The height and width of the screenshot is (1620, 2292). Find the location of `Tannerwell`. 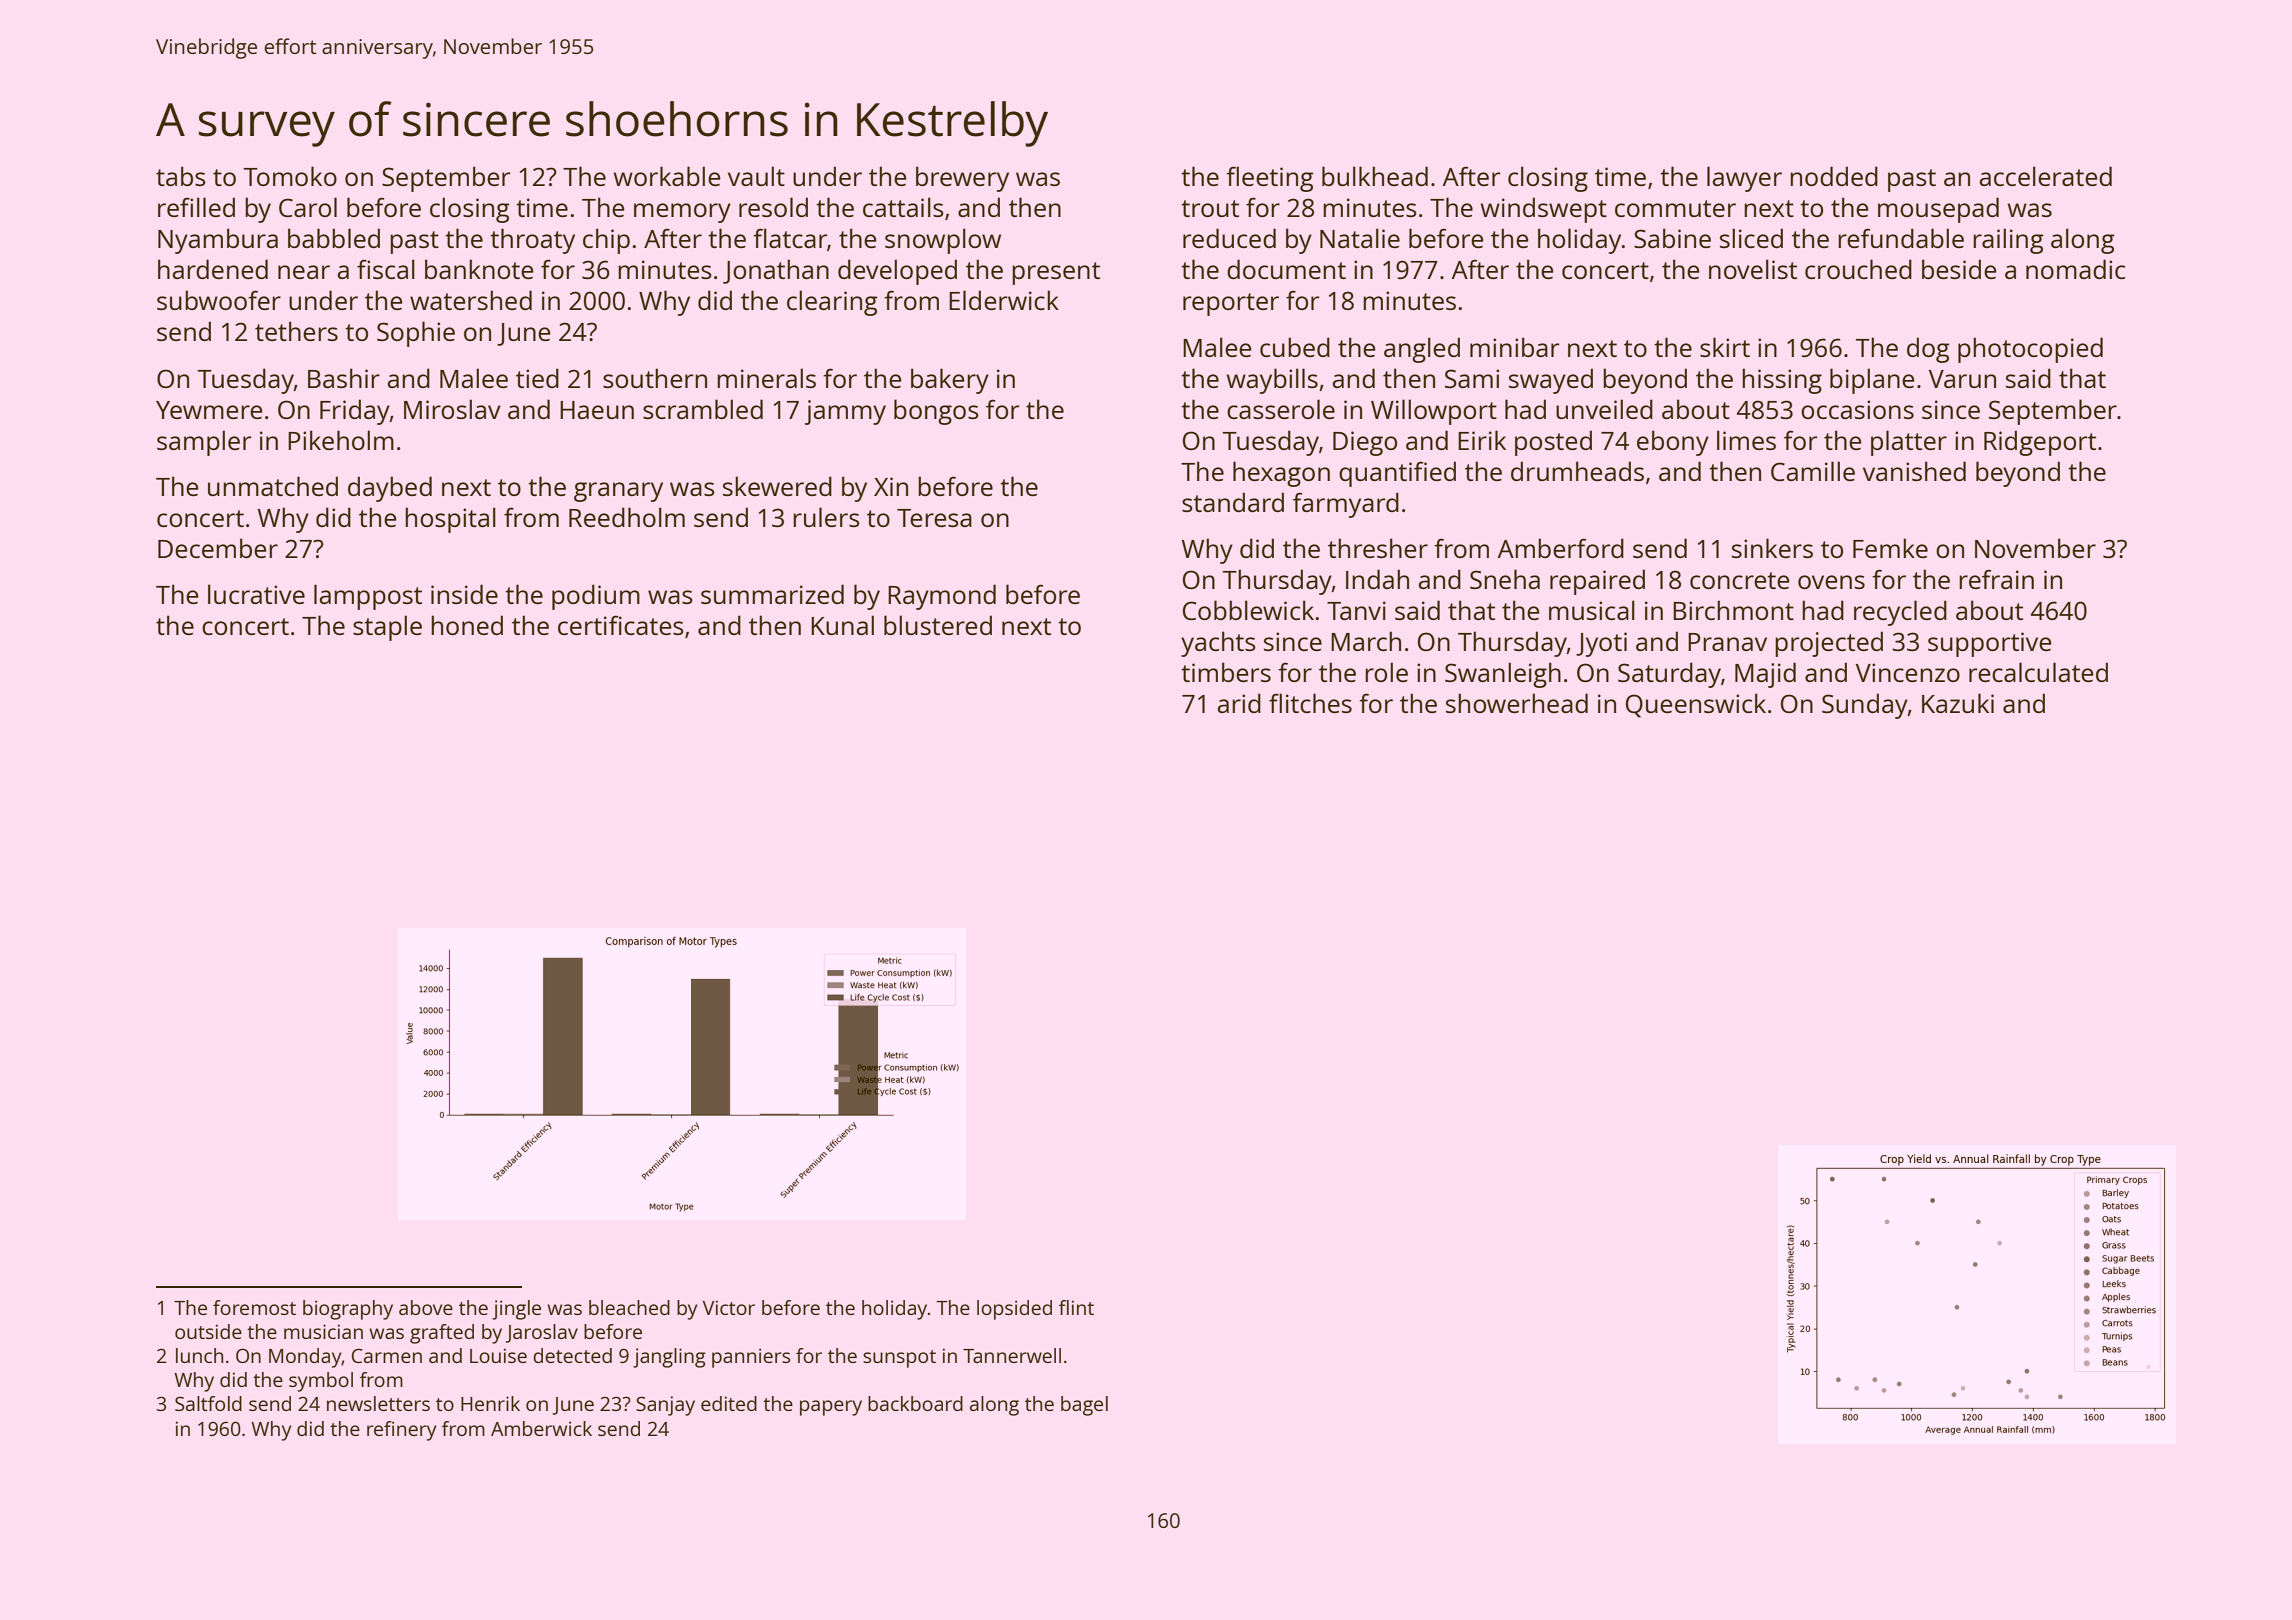

Tannerwell is located at coordinates (1012, 1355).
